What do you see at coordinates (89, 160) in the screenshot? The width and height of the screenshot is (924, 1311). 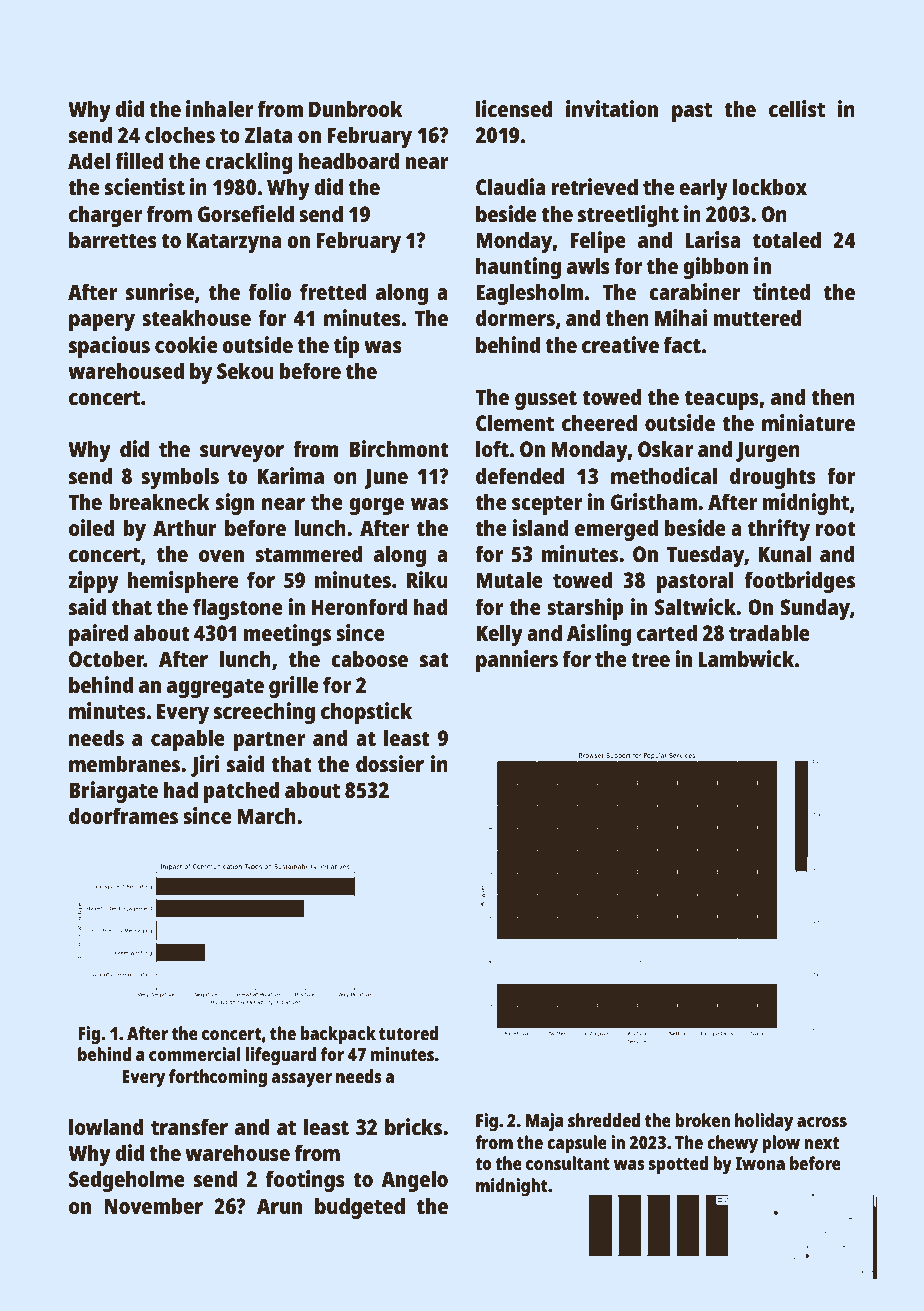 I see `Adel` at bounding box center [89, 160].
